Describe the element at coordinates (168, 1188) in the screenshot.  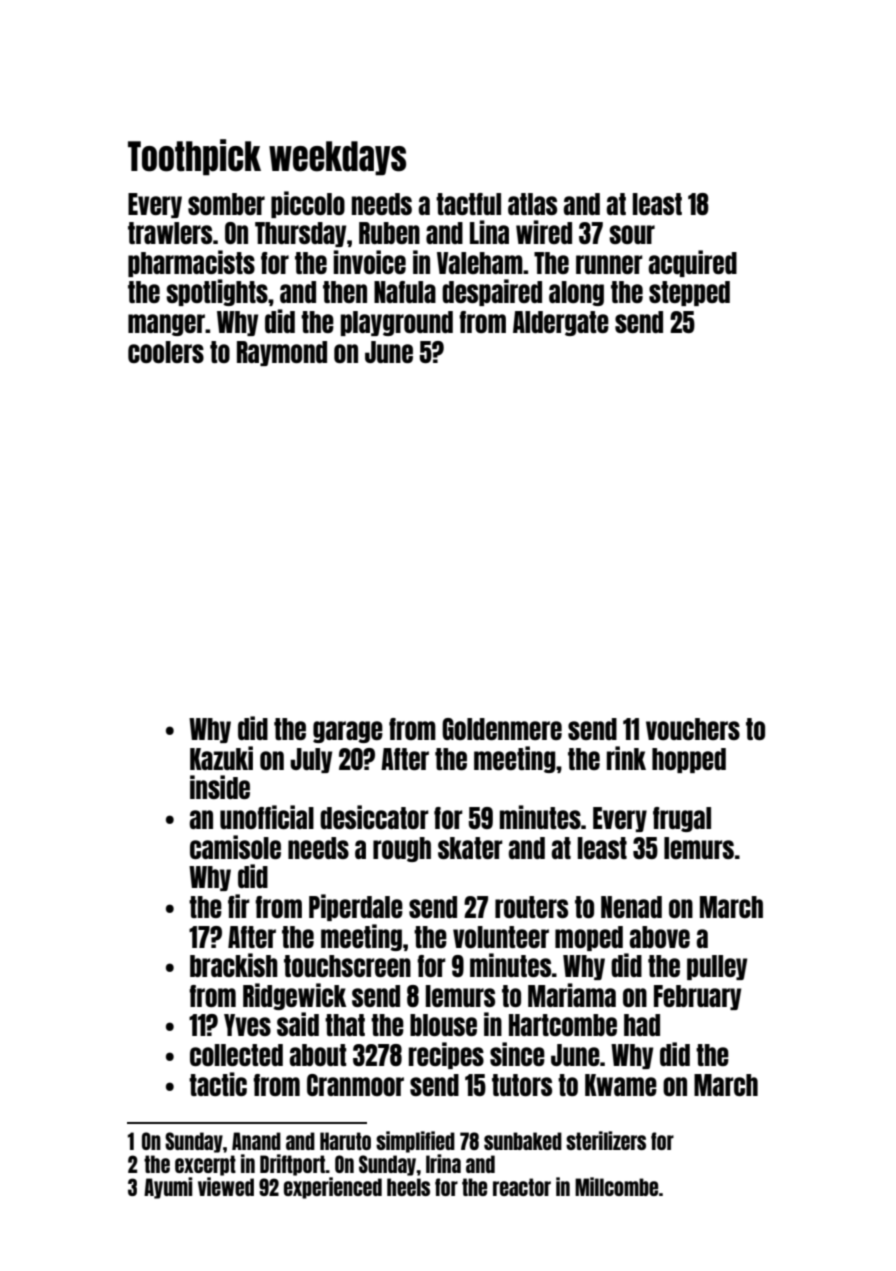
I see `Ayumi` at that location.
